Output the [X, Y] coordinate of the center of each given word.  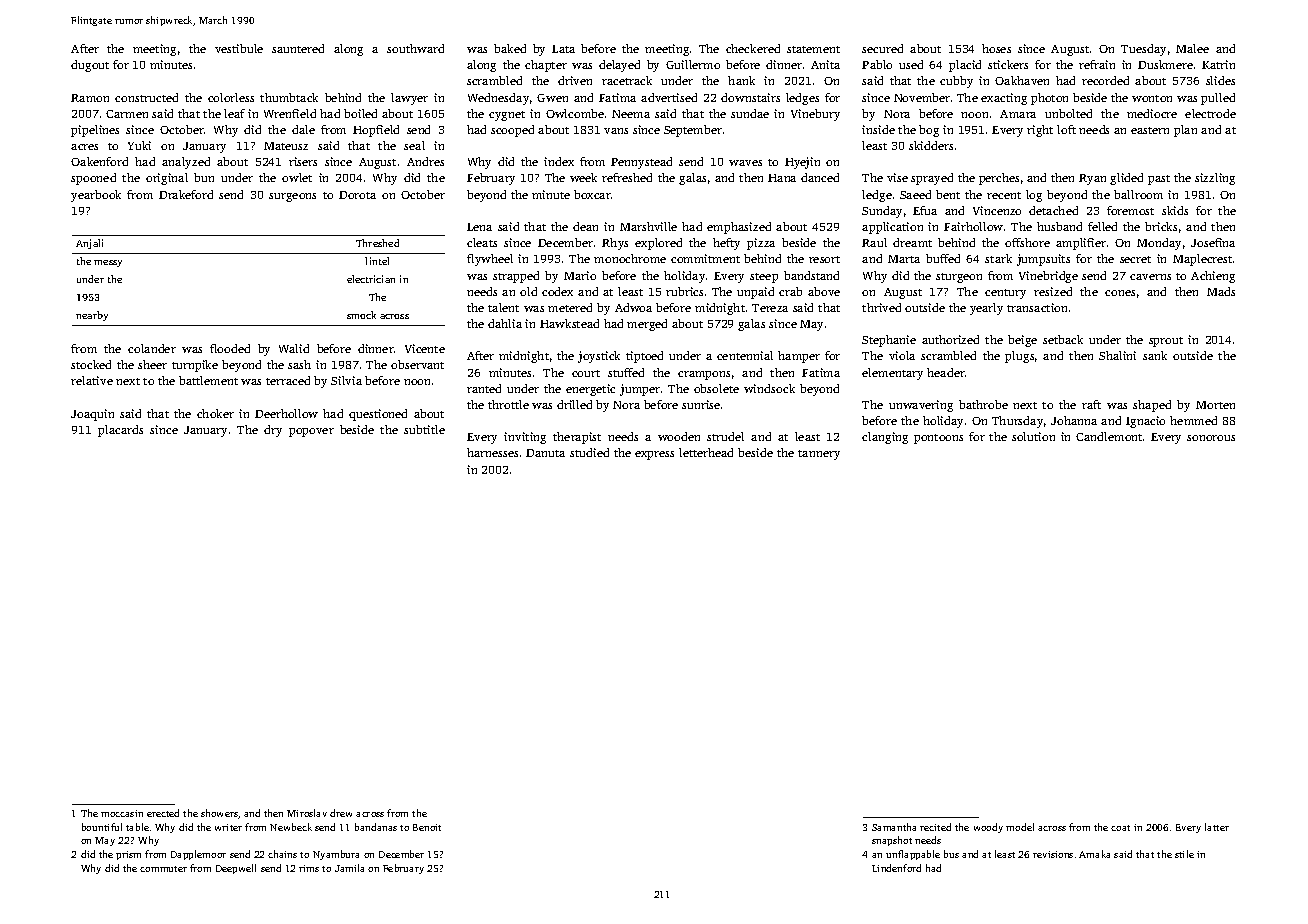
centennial [745, 355]
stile [1184, 854]
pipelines [95, 131]
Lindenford [896, 868]
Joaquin [92, 415]
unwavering [921, 406]
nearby [92, 316]
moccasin [122, 813]
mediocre [1152, 113]
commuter [163, 869]
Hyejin [802, 163]
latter [1217, 827]
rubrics [684, 291]
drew [341, 813]
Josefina [1213, 242]
